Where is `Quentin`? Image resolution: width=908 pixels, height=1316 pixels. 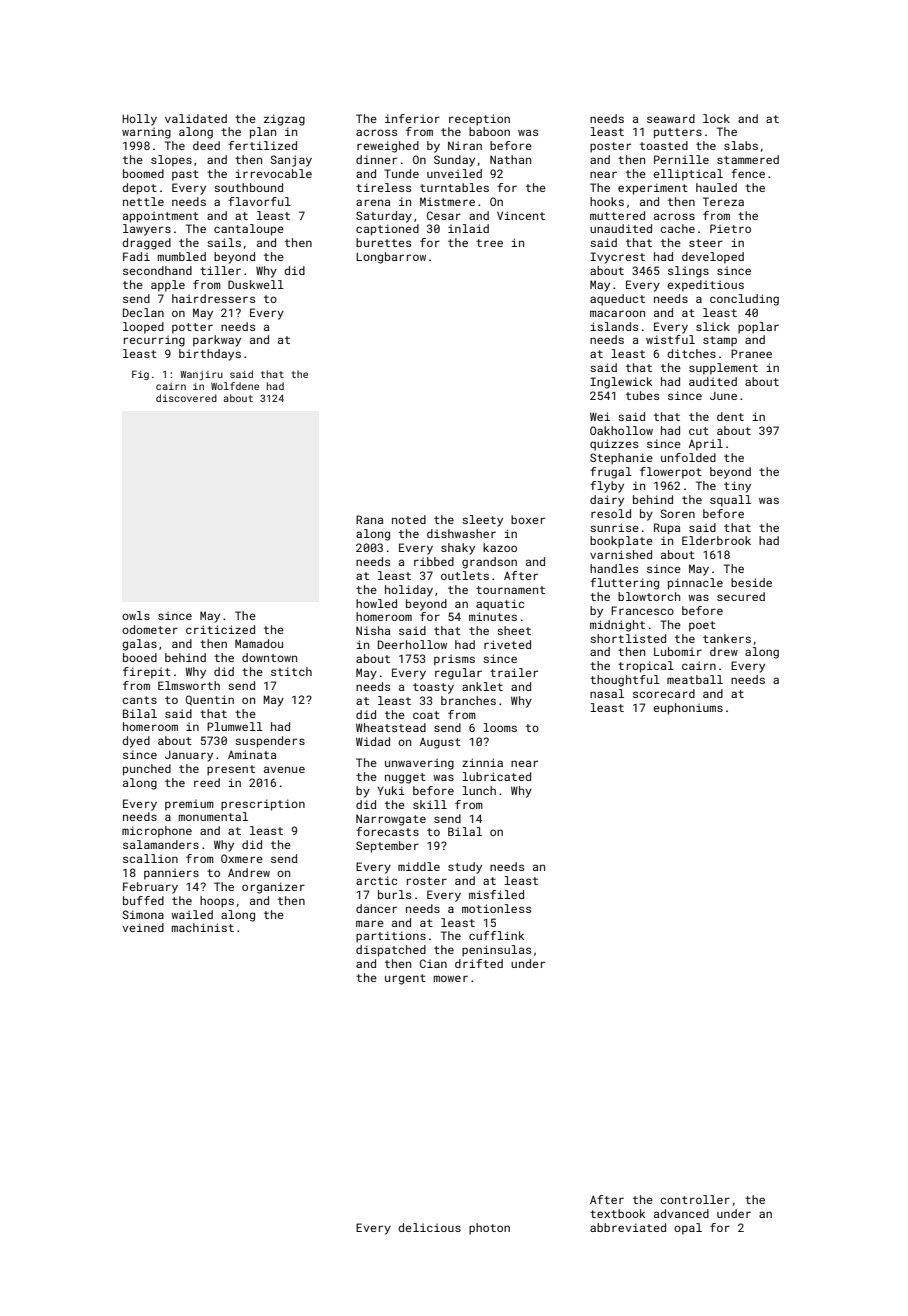
Quentin is located at coordinates (210, 700).
